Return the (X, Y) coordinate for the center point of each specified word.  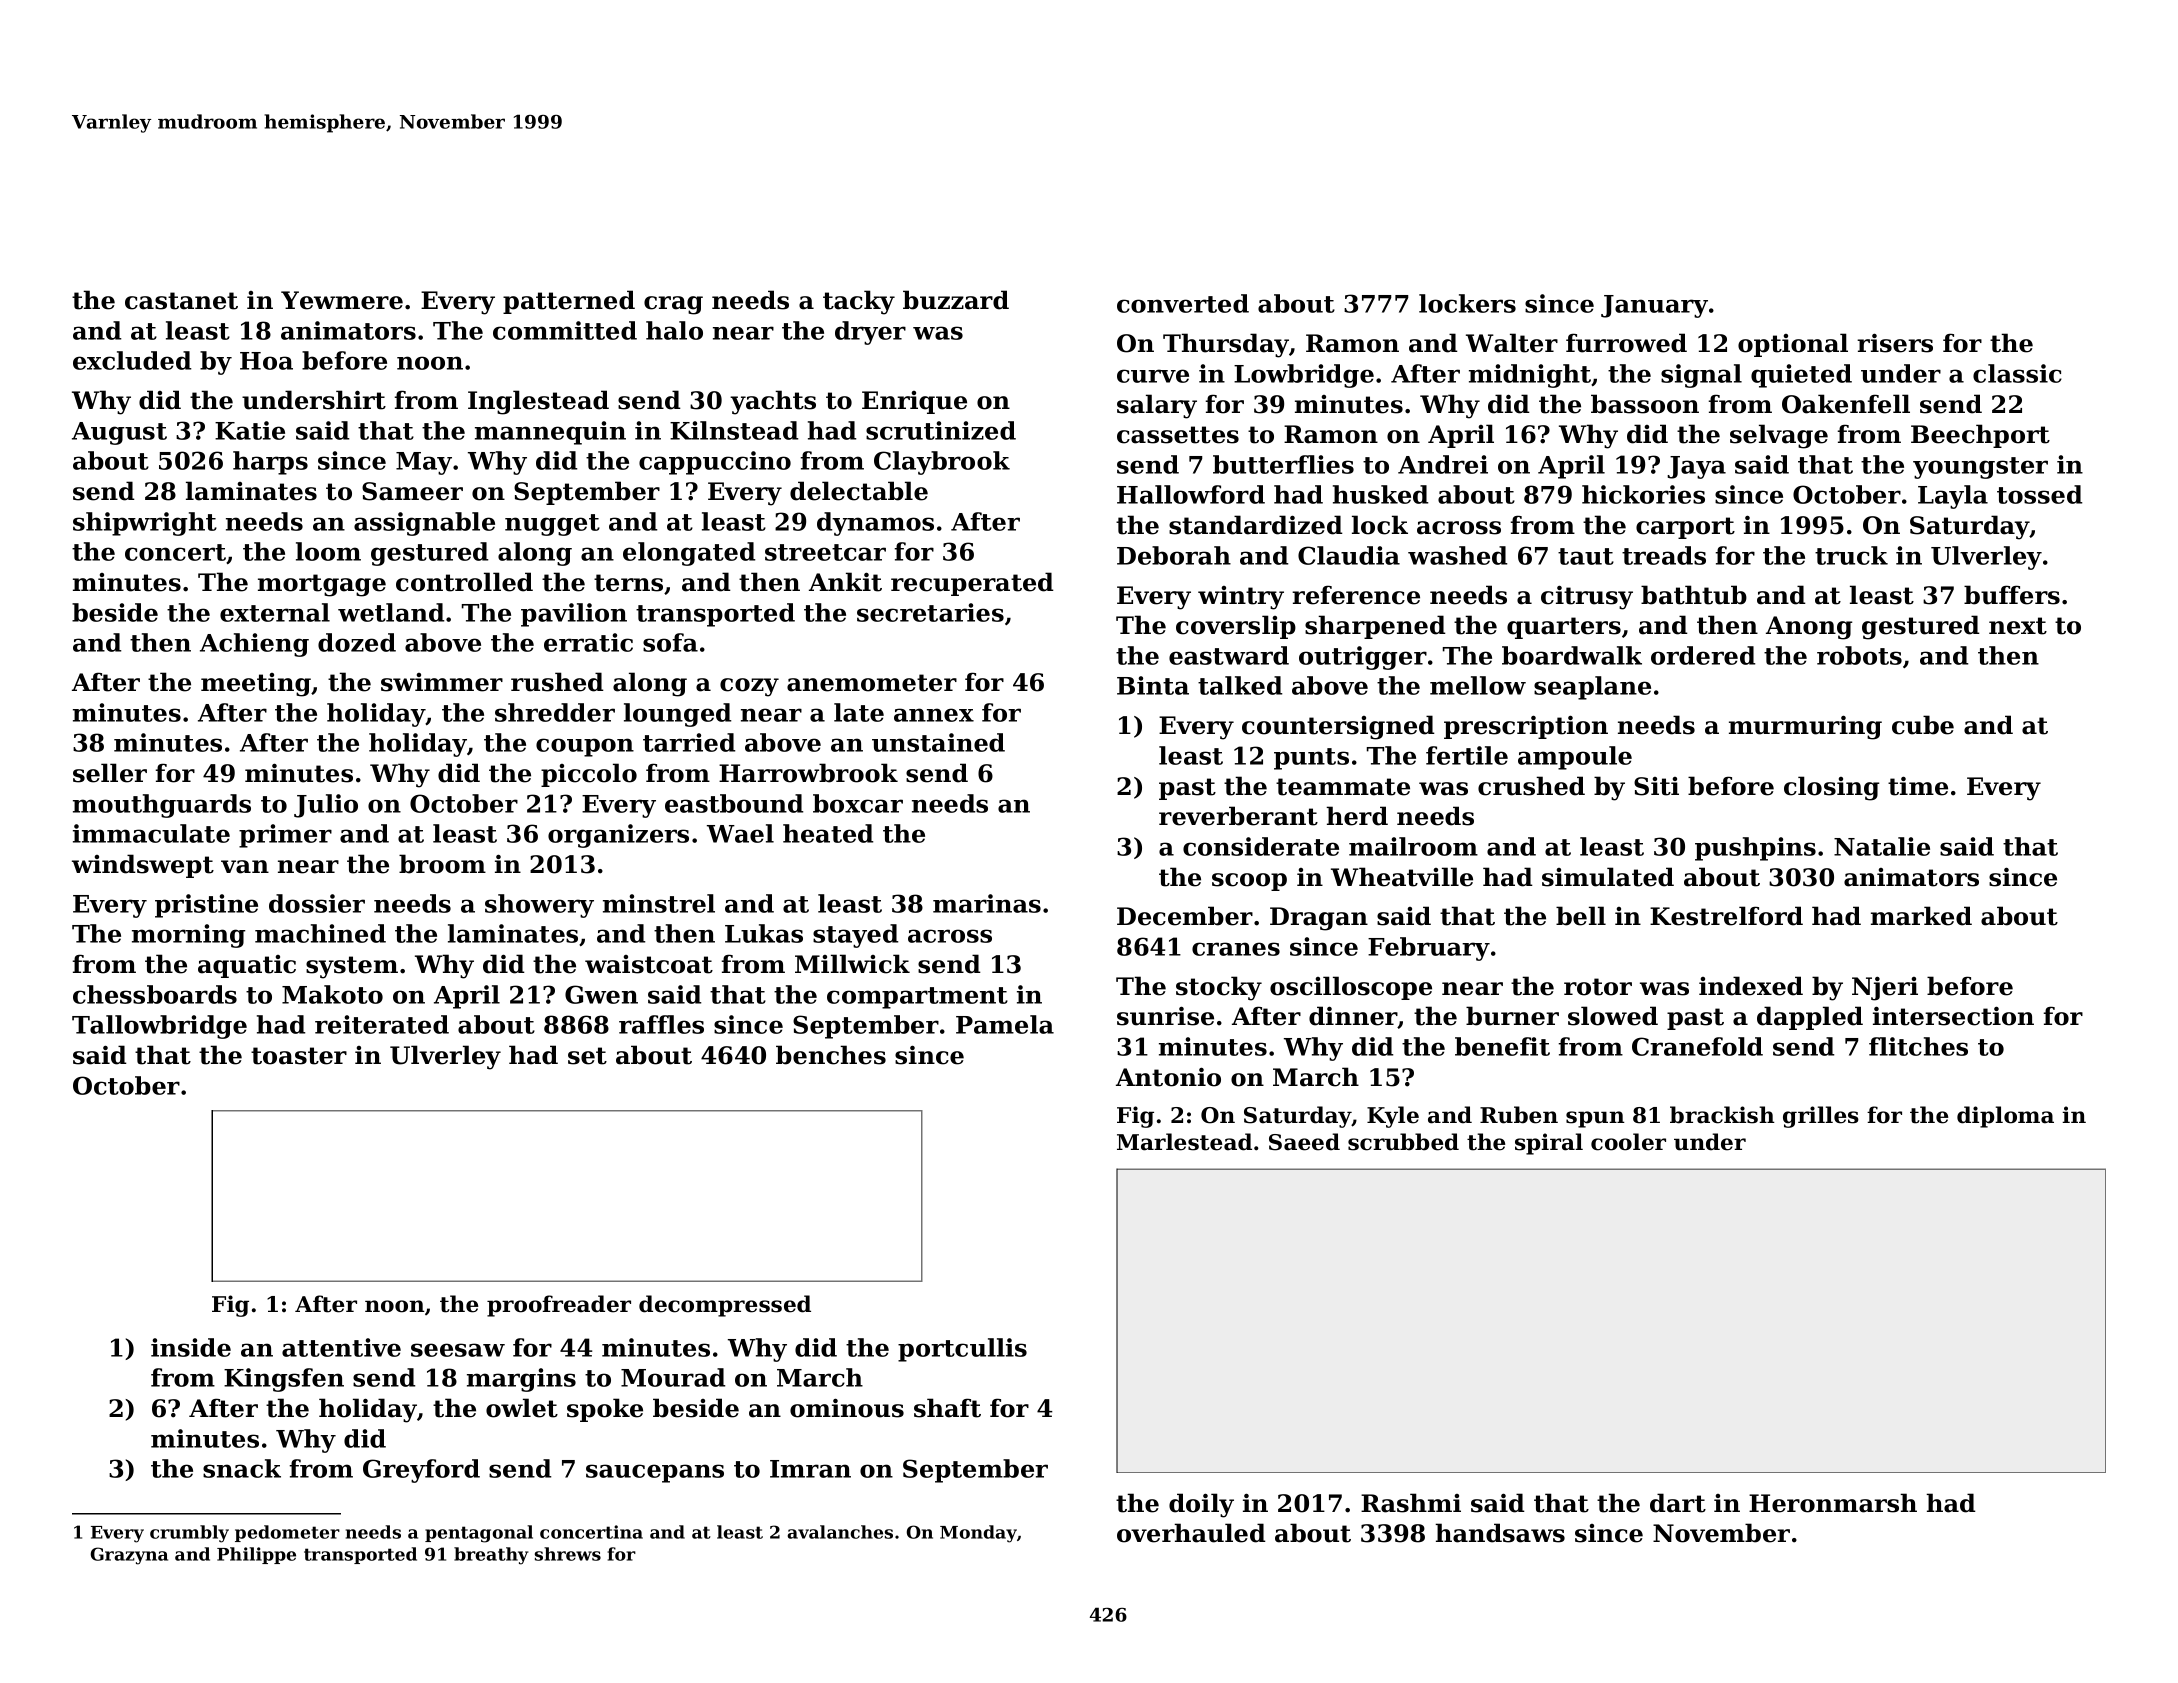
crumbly (189, 1534)
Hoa (266, 361)
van (245, 867)
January (1654, 306)
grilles (1821, 1117)
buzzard (956, 300)
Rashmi (1411, 1503)
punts (1311, 759)
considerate (1261, 846)
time (1918, 786)
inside (191, 1347)
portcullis (962, 1350)
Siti (1656, 786)
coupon (585, 747)
